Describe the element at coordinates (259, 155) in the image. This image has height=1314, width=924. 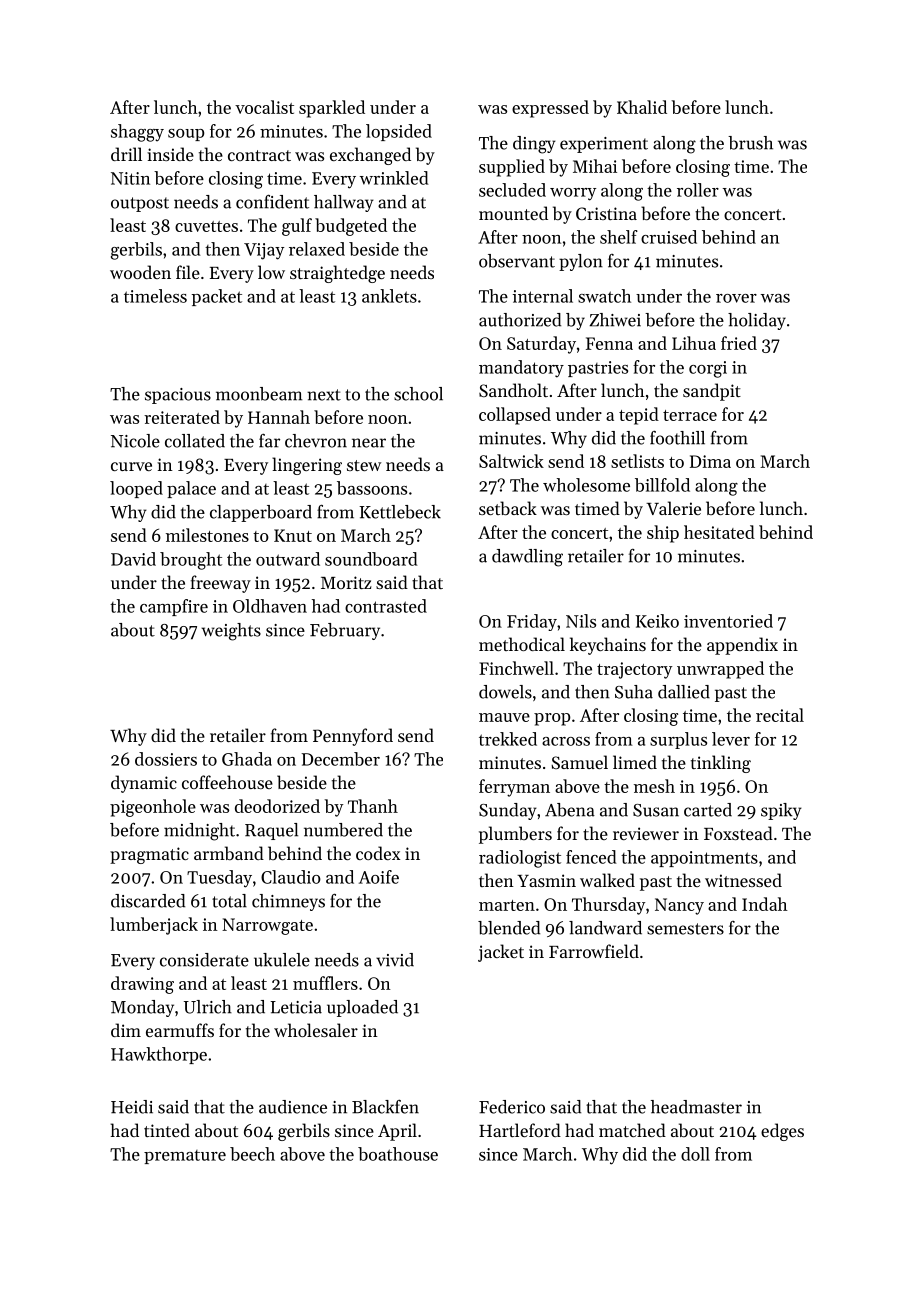
I see `contract` at that location.
